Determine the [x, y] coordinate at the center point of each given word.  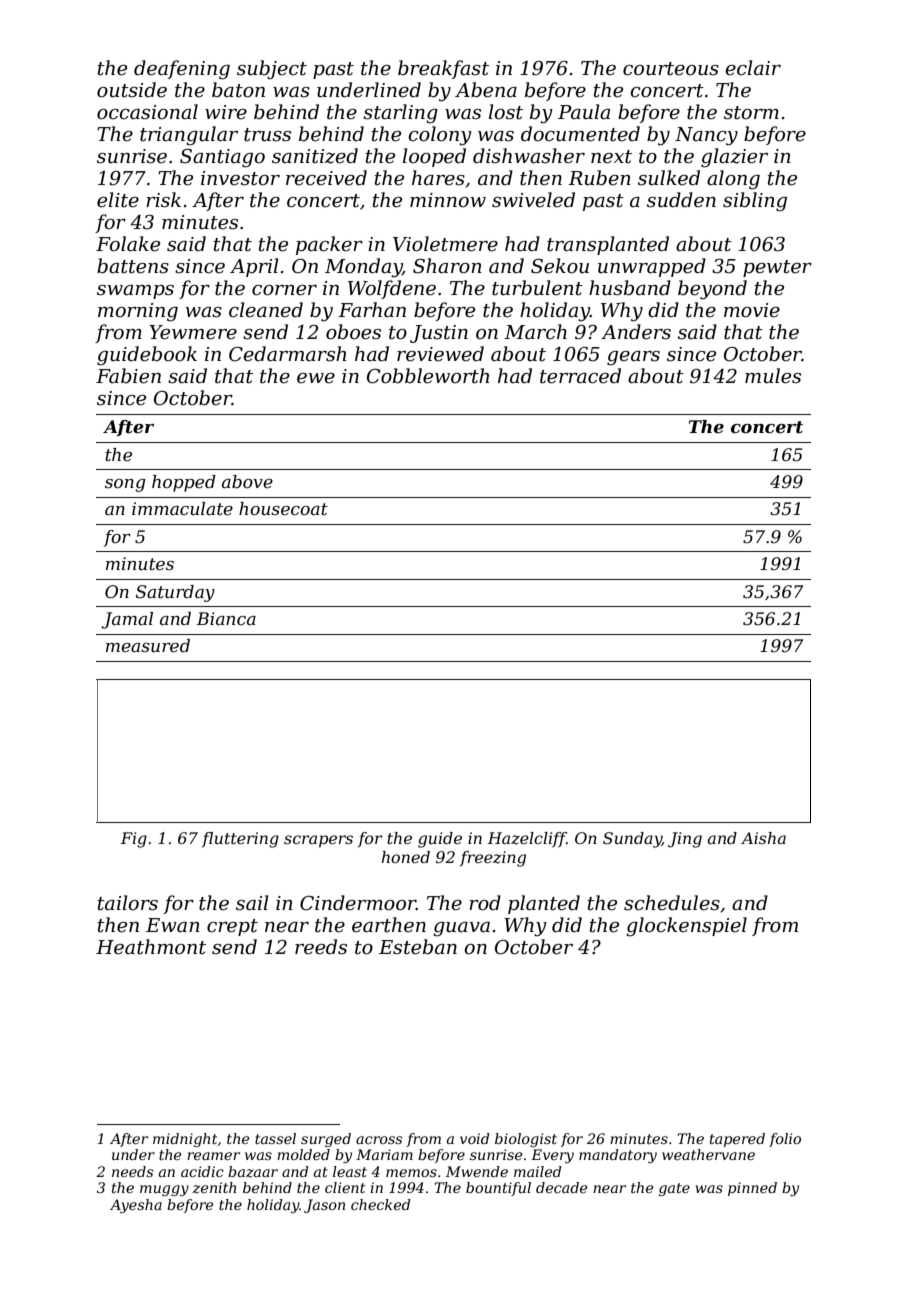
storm [751, 113]
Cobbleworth [428, 376]
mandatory [618, 1156]
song [125, 485]
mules [773, 376]
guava [462, 929]
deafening [182, 70]
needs [132, 1171]
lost [506, 112]
